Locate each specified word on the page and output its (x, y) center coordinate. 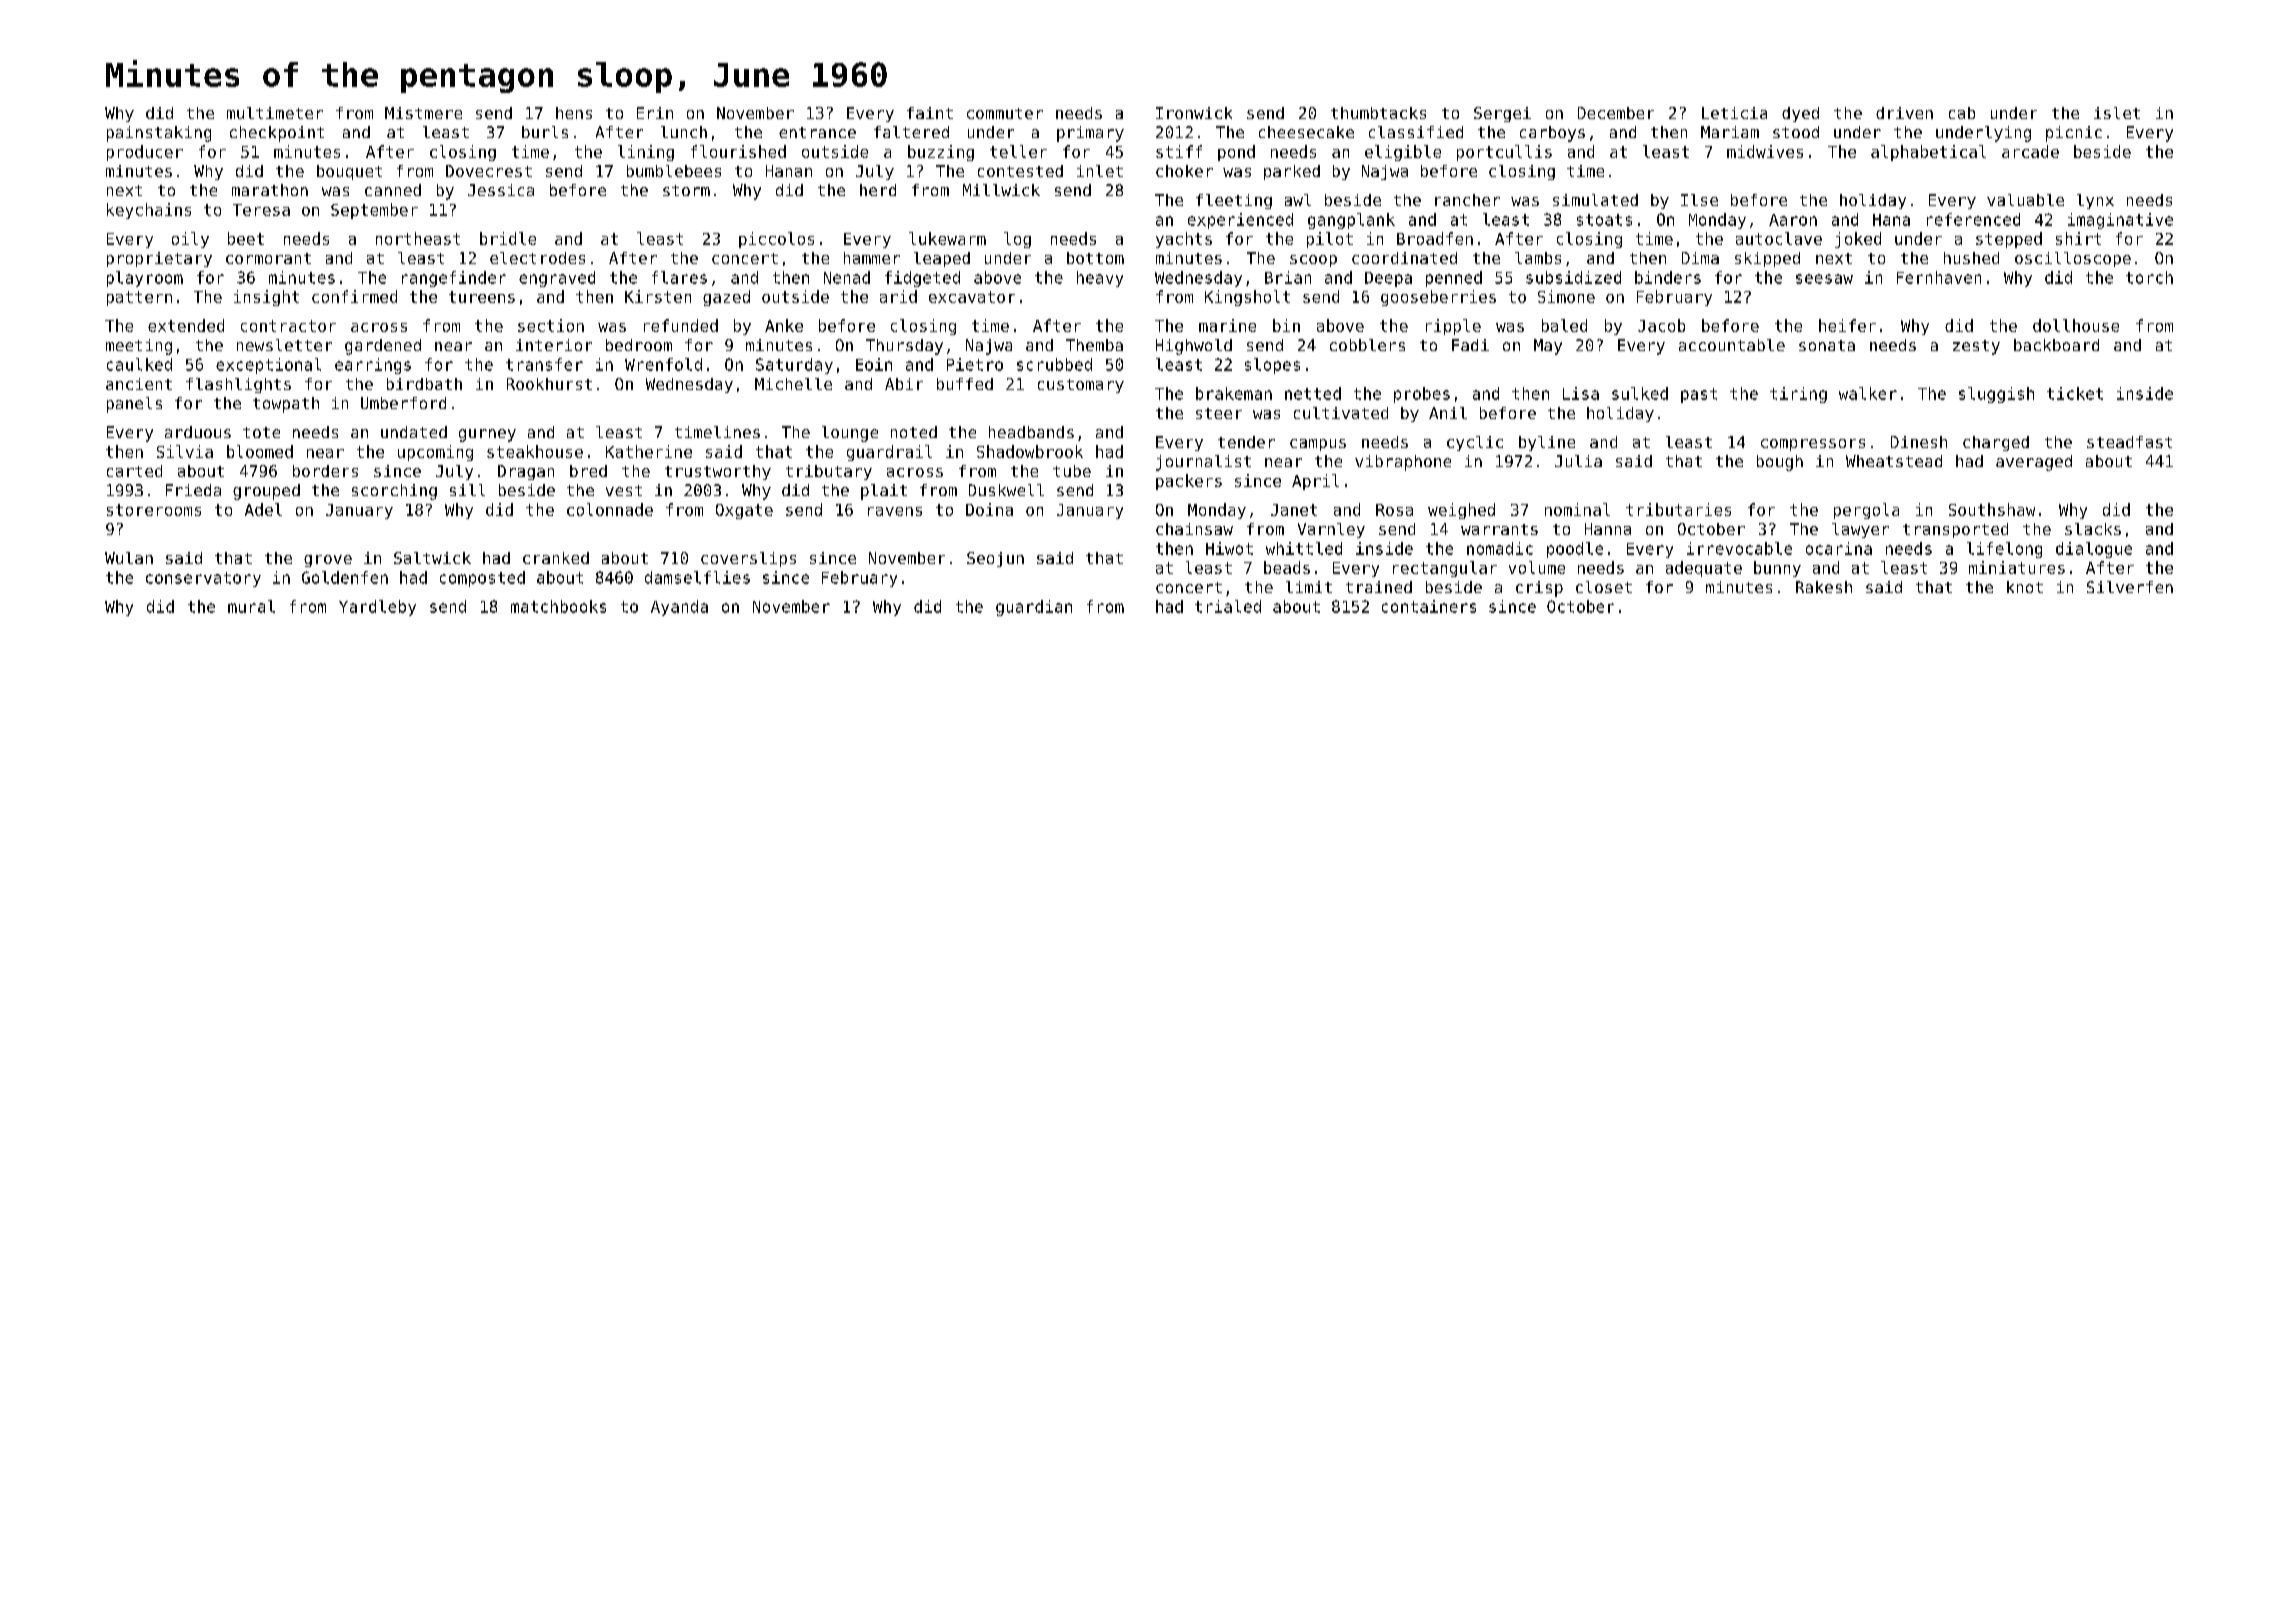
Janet (1294, 510)
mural (251, 606)
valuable (2025, 200)
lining (646, 153)
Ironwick (1194, 113)
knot (2025, 587)
